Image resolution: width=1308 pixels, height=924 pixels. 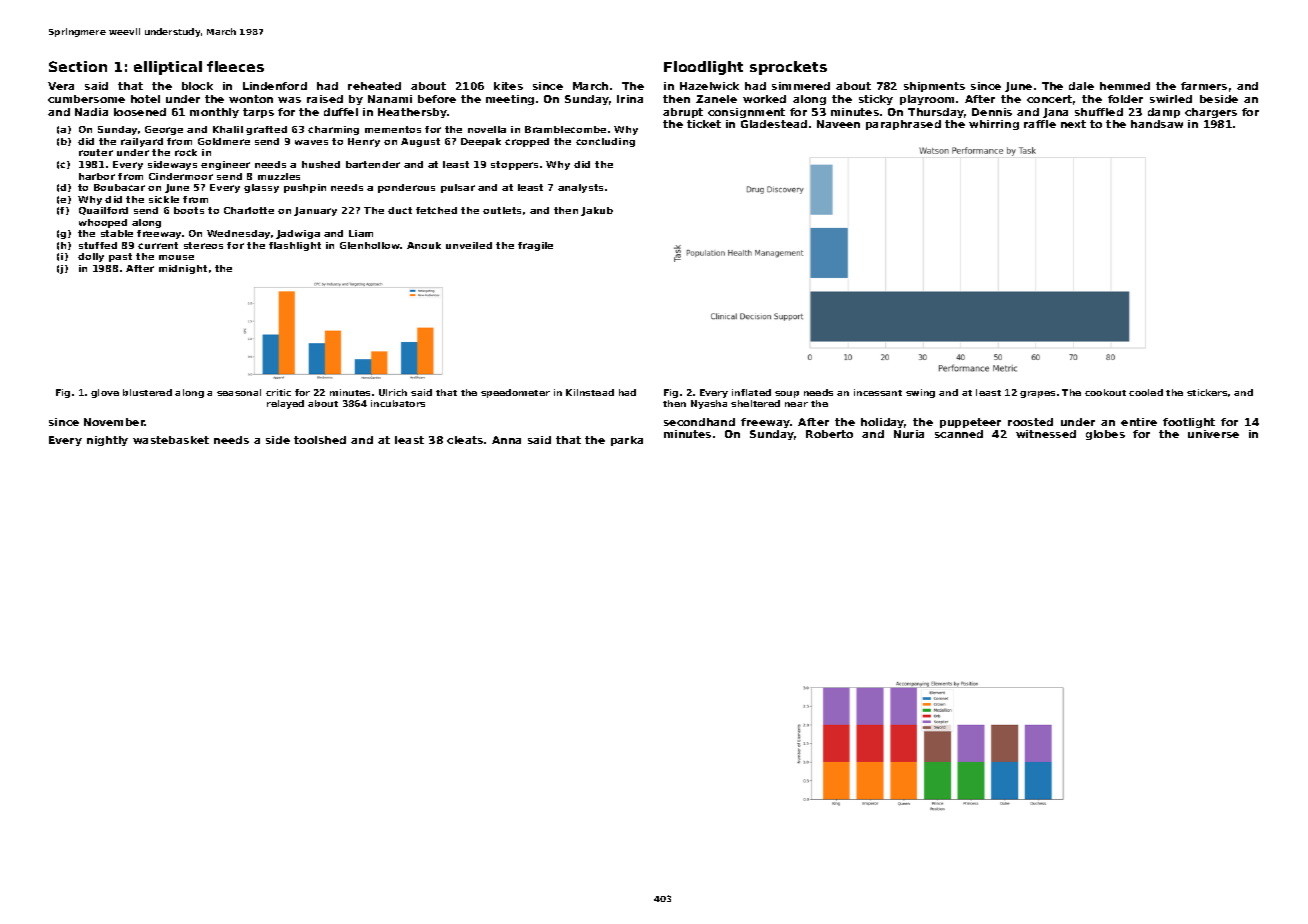 I want to click on witnessed, so click(x=1046, y=434).
